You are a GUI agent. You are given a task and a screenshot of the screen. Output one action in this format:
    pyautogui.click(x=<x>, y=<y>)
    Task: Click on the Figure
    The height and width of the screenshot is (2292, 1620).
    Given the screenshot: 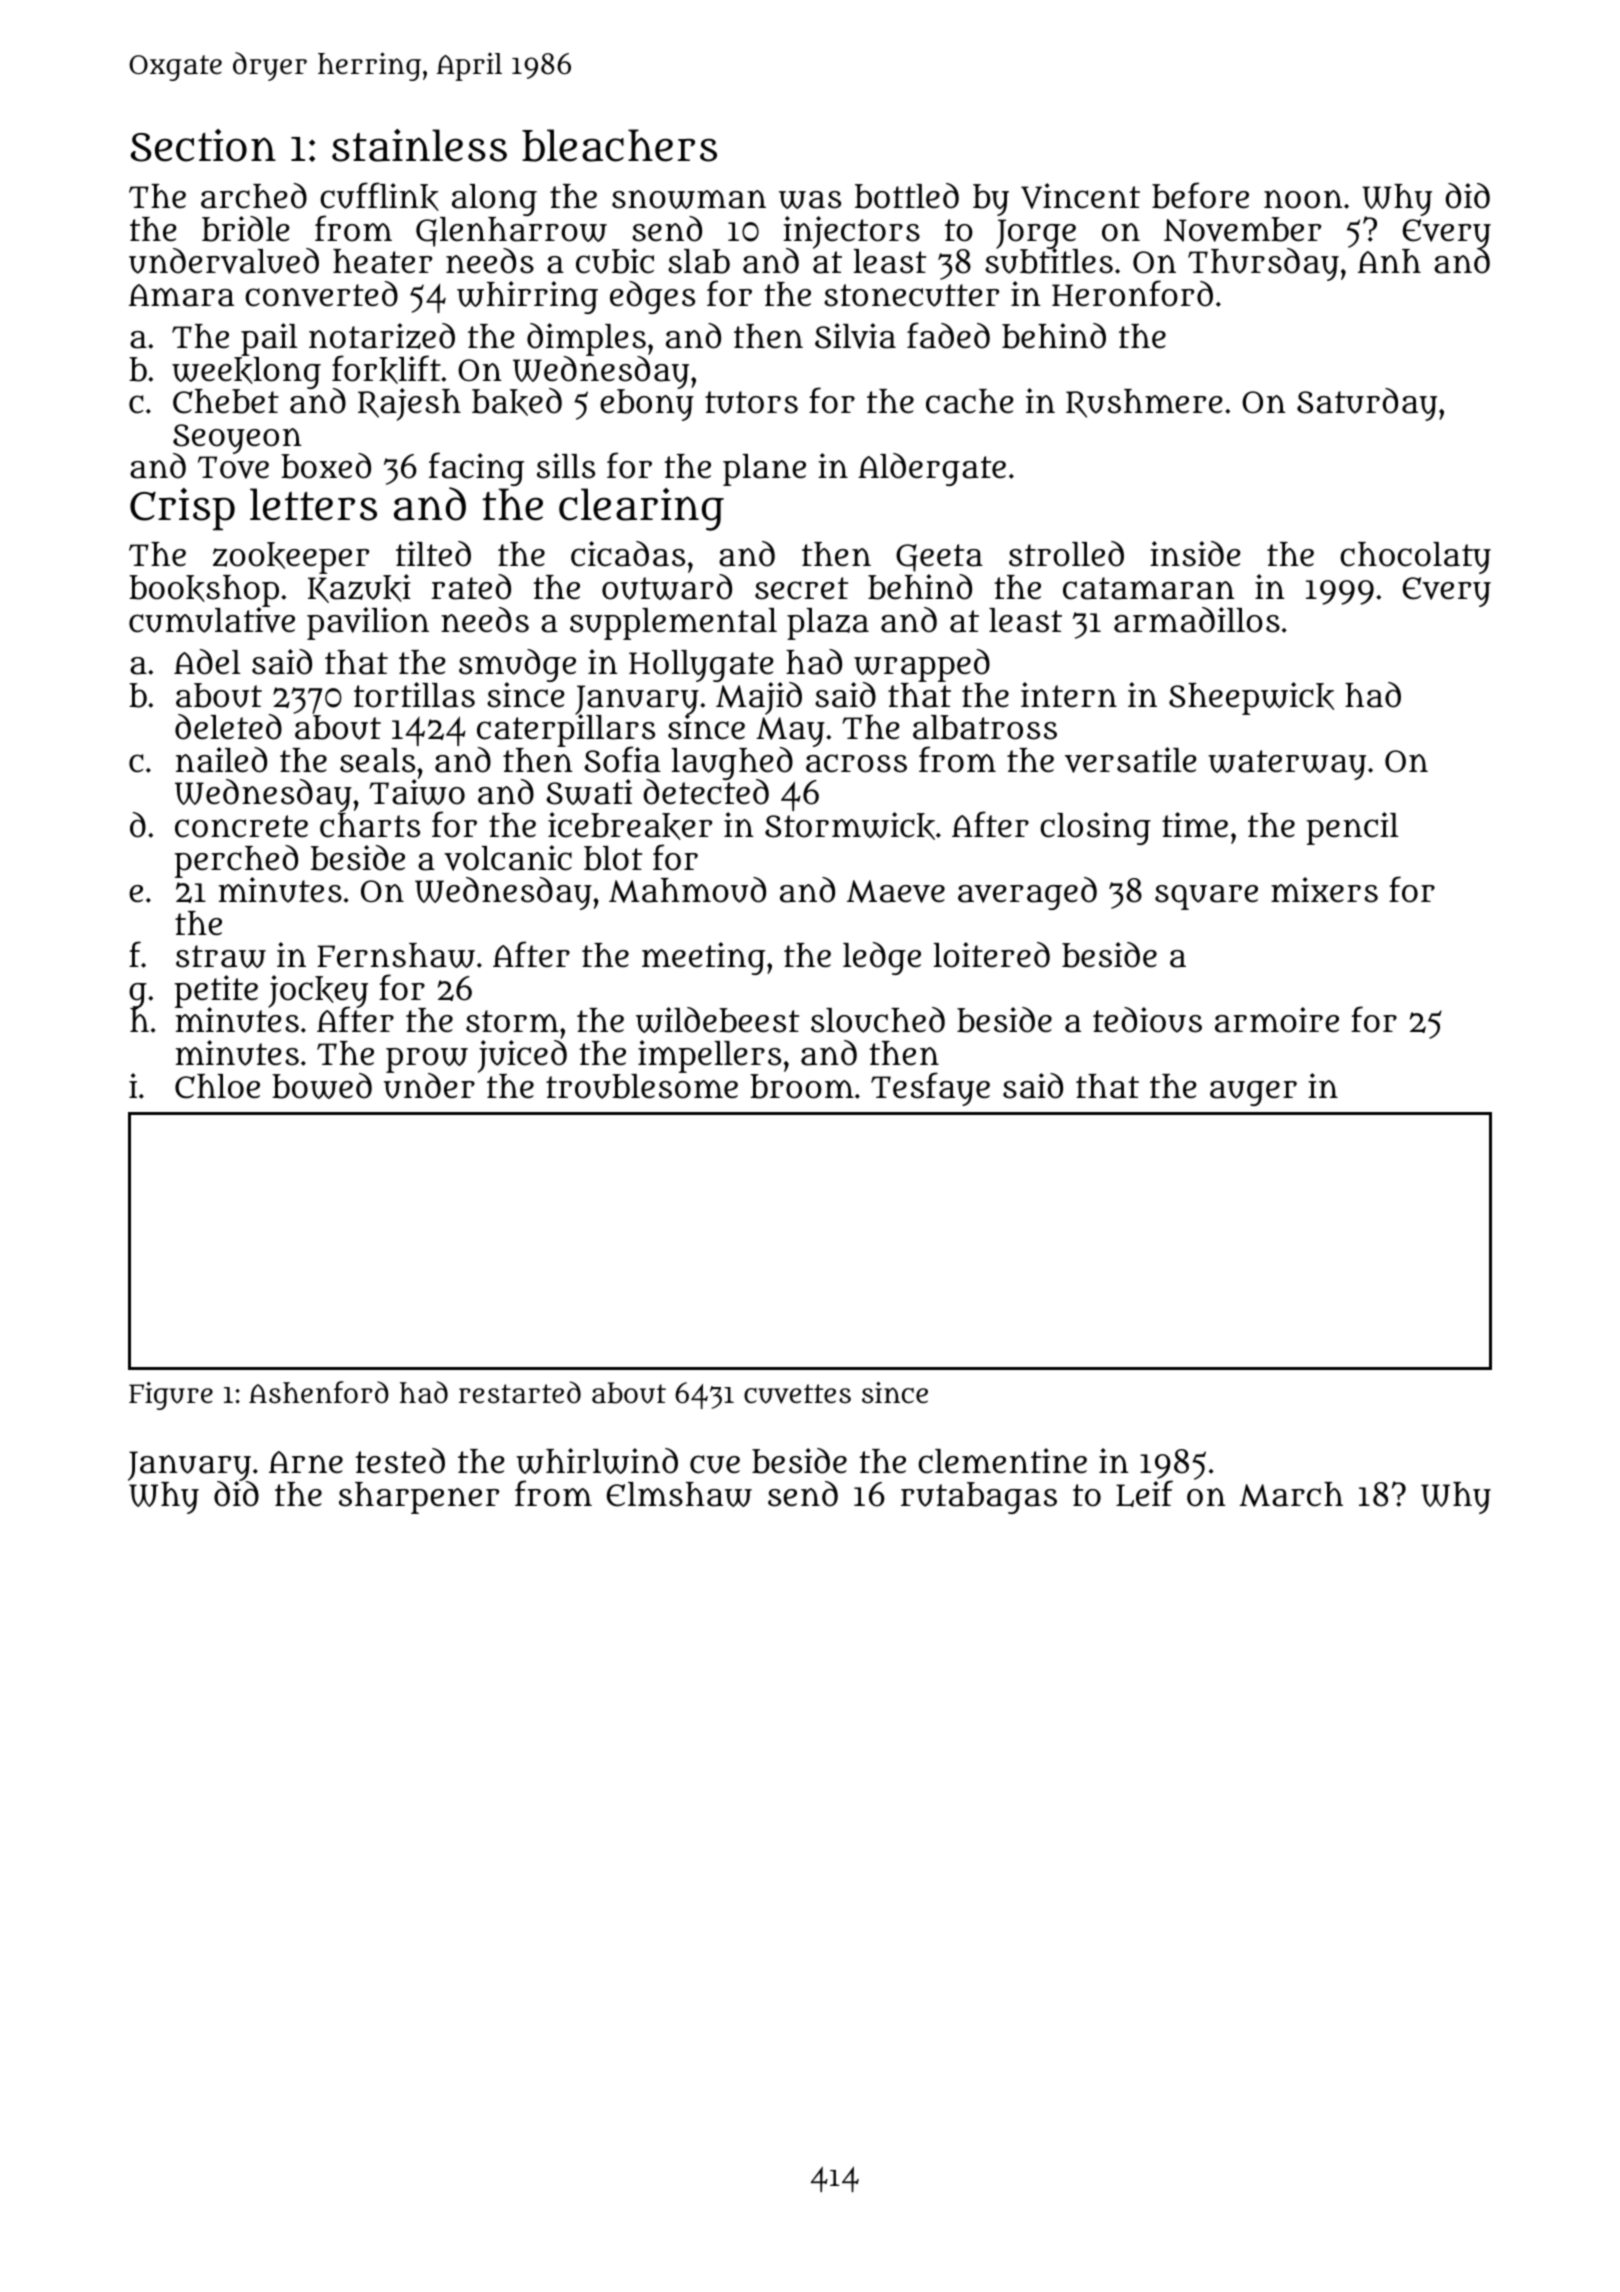 What is the action you would take?
    pyautogui.click(x=171, y=1396)
